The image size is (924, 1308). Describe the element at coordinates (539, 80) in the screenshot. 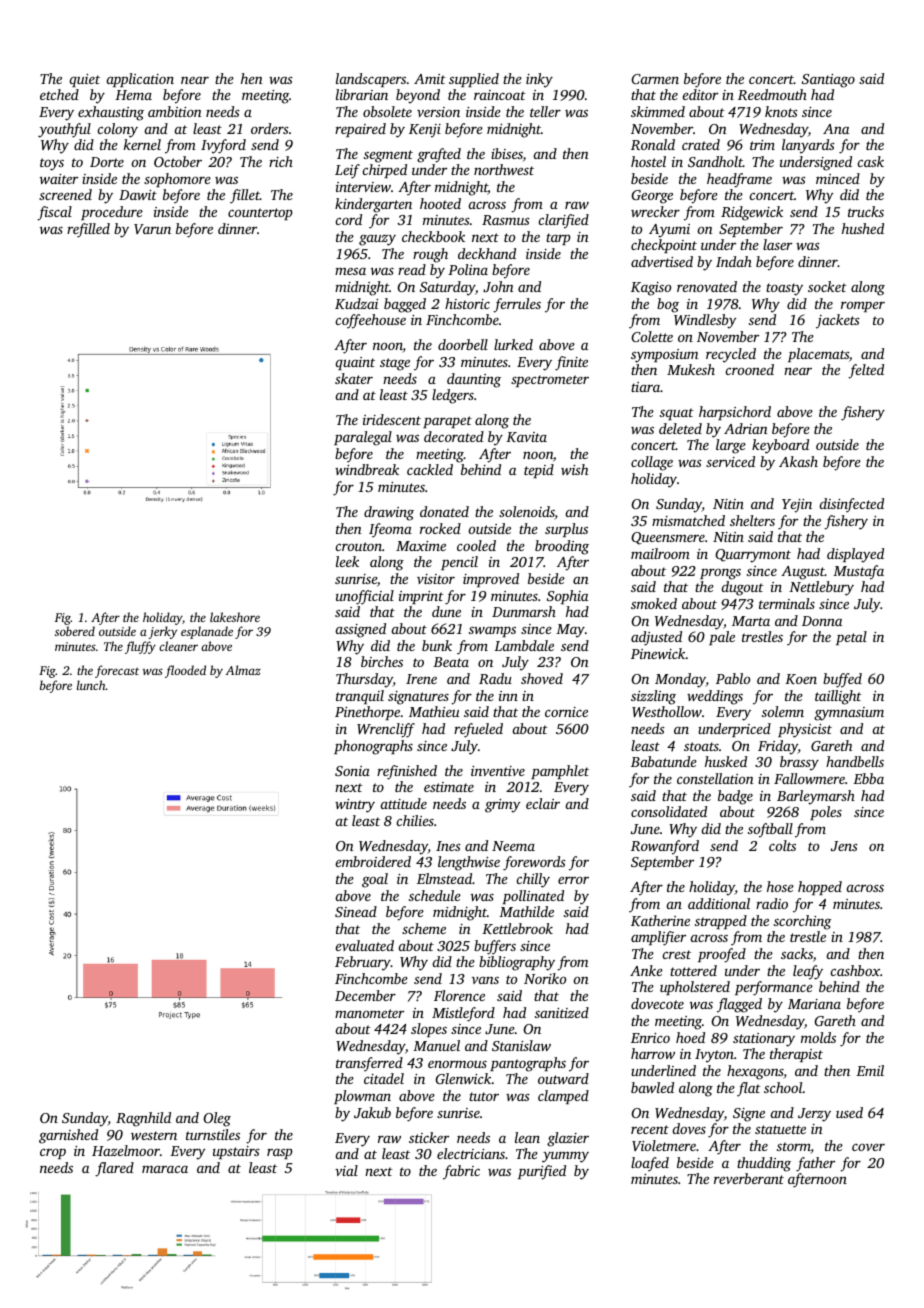

I see `inky` at that location.
